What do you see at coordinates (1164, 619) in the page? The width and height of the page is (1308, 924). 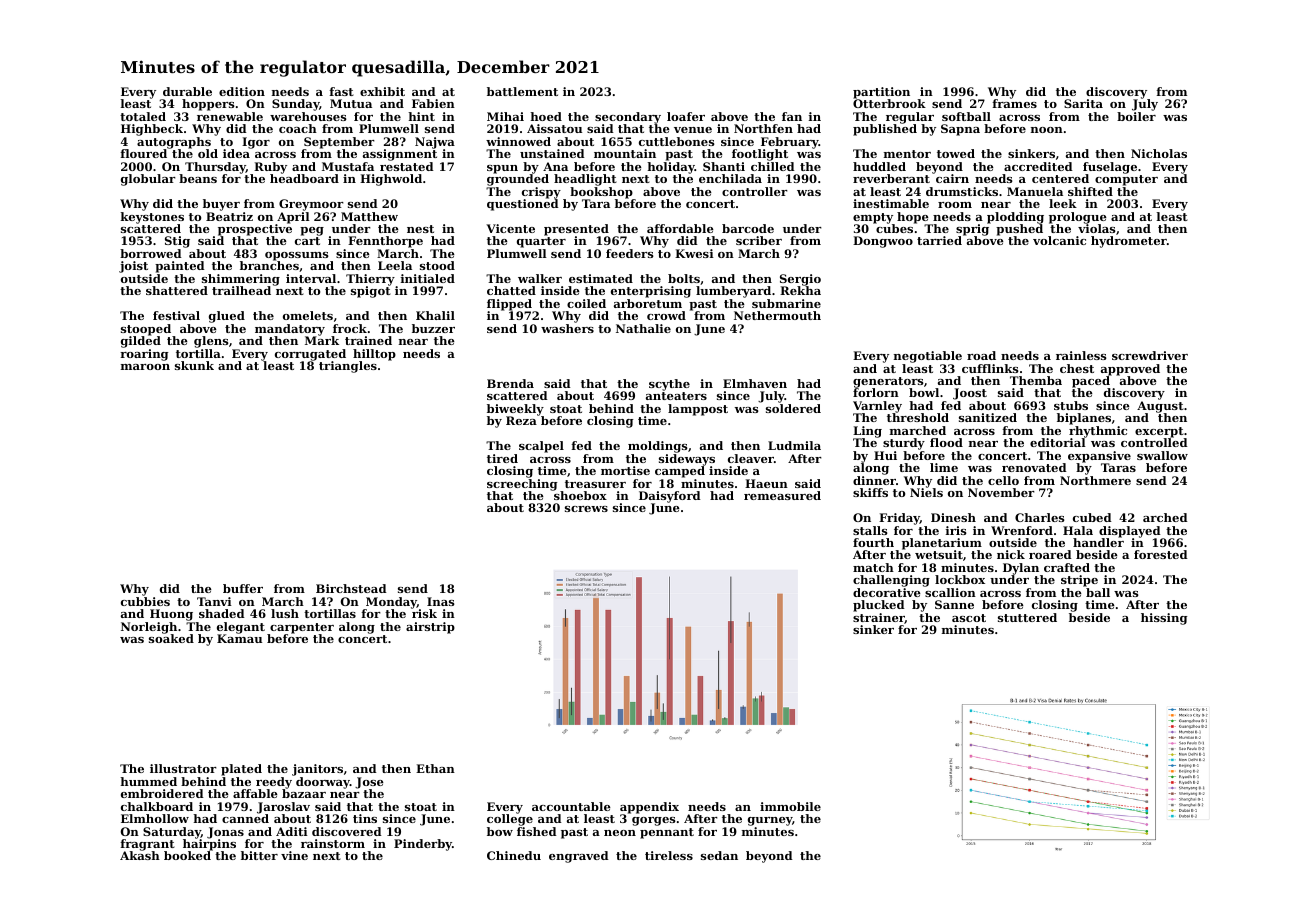 I see `hissing` at bounding box center [1164, 619].
